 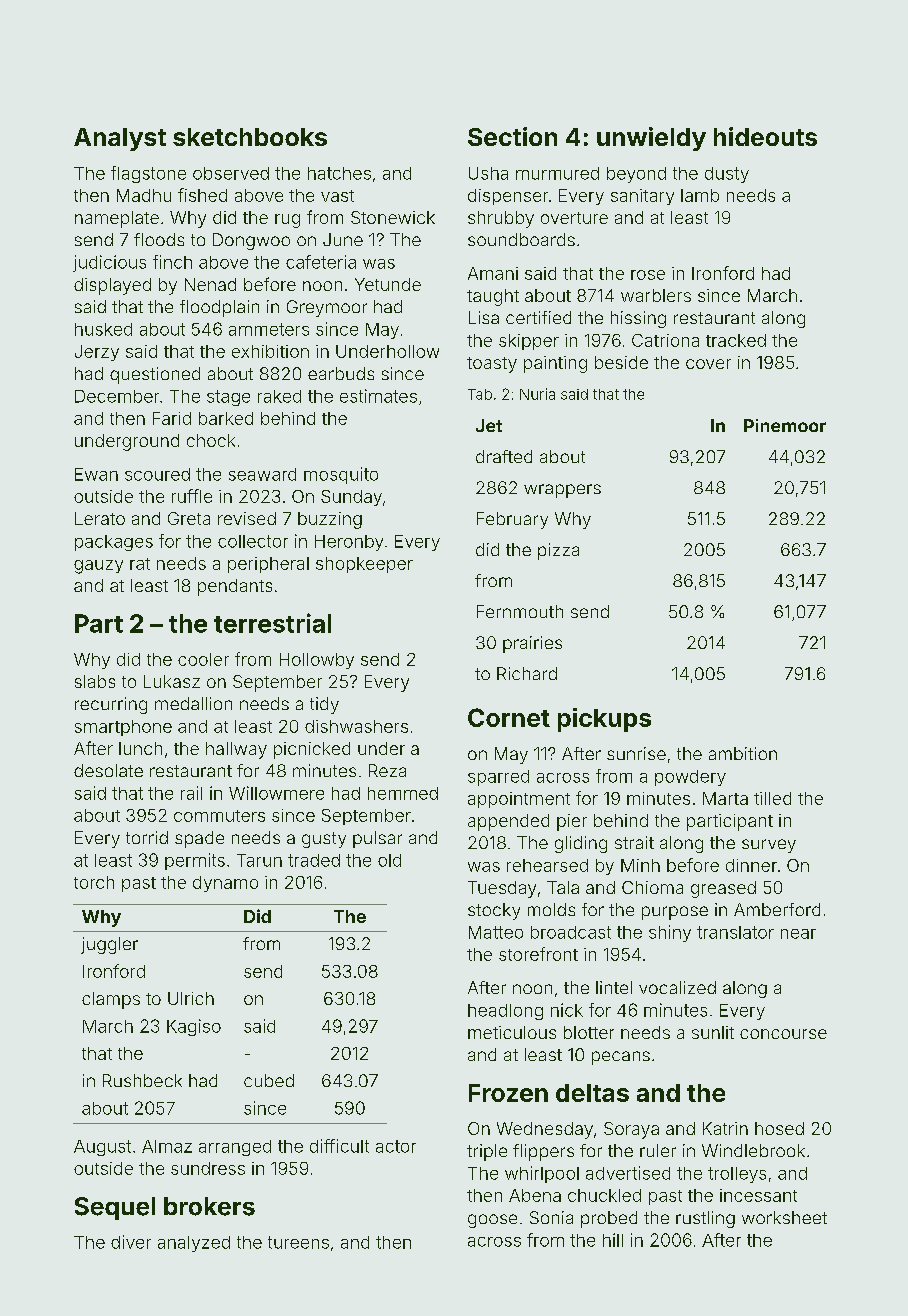 What do you see at coordinates (736, 340) in the document?
I see `tracked` at bounding box center [736, 340].
